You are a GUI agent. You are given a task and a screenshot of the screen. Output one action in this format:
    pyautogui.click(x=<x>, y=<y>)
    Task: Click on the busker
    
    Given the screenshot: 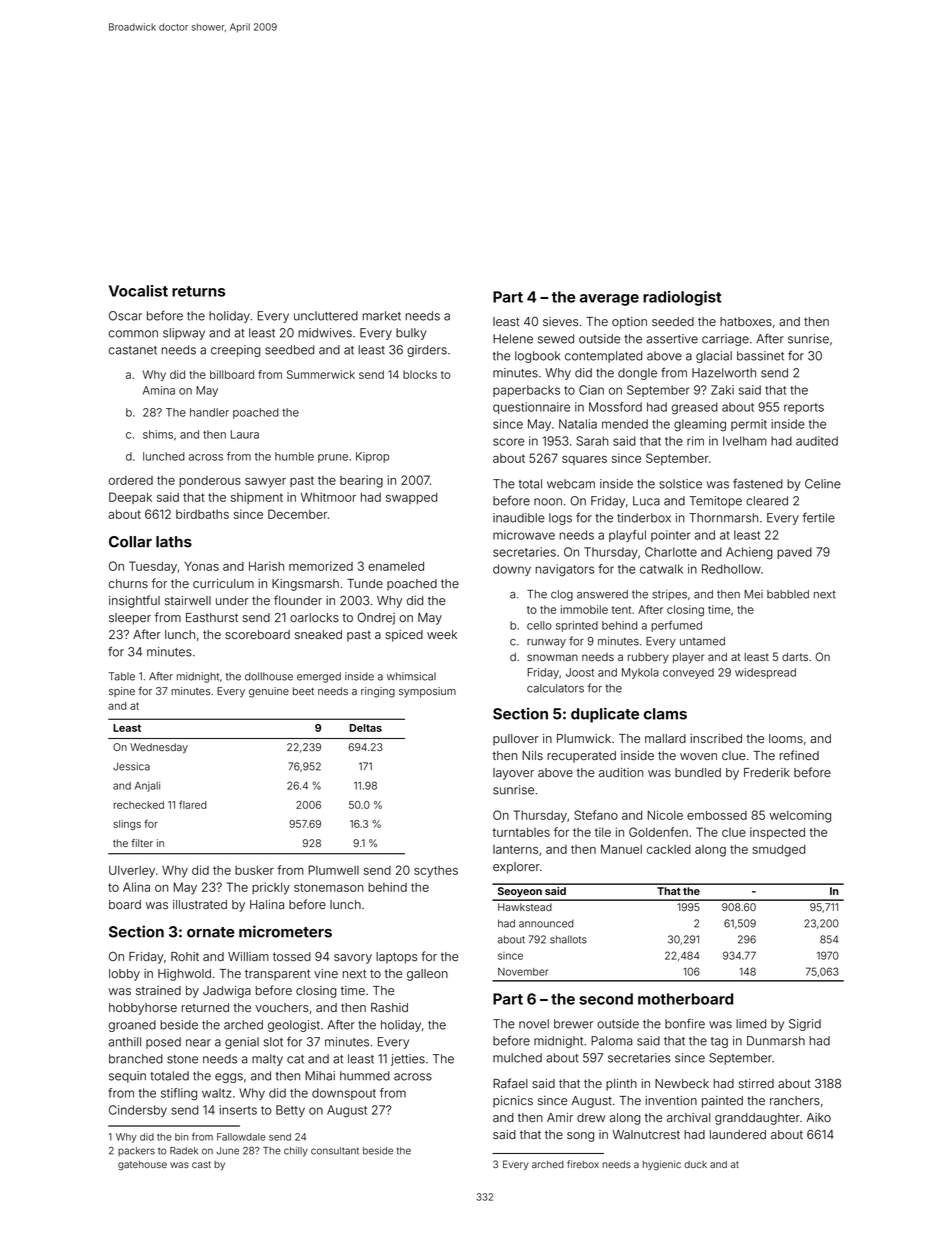 What is the action you would take?
    pyautogui.click(x=254, y=870)
